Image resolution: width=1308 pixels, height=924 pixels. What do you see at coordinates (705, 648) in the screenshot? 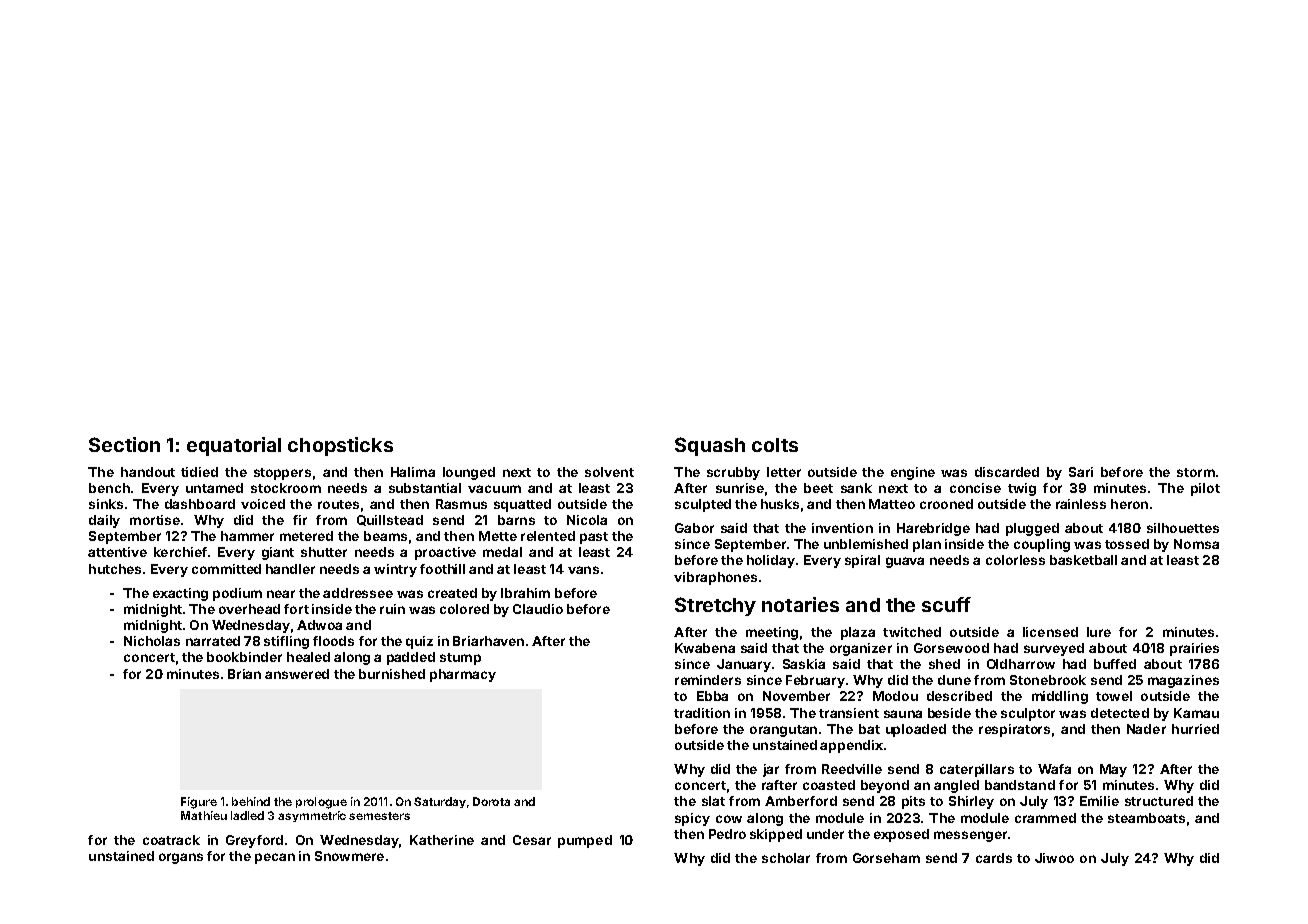
I see `Kwabena` at bounding box center [705, 648].
